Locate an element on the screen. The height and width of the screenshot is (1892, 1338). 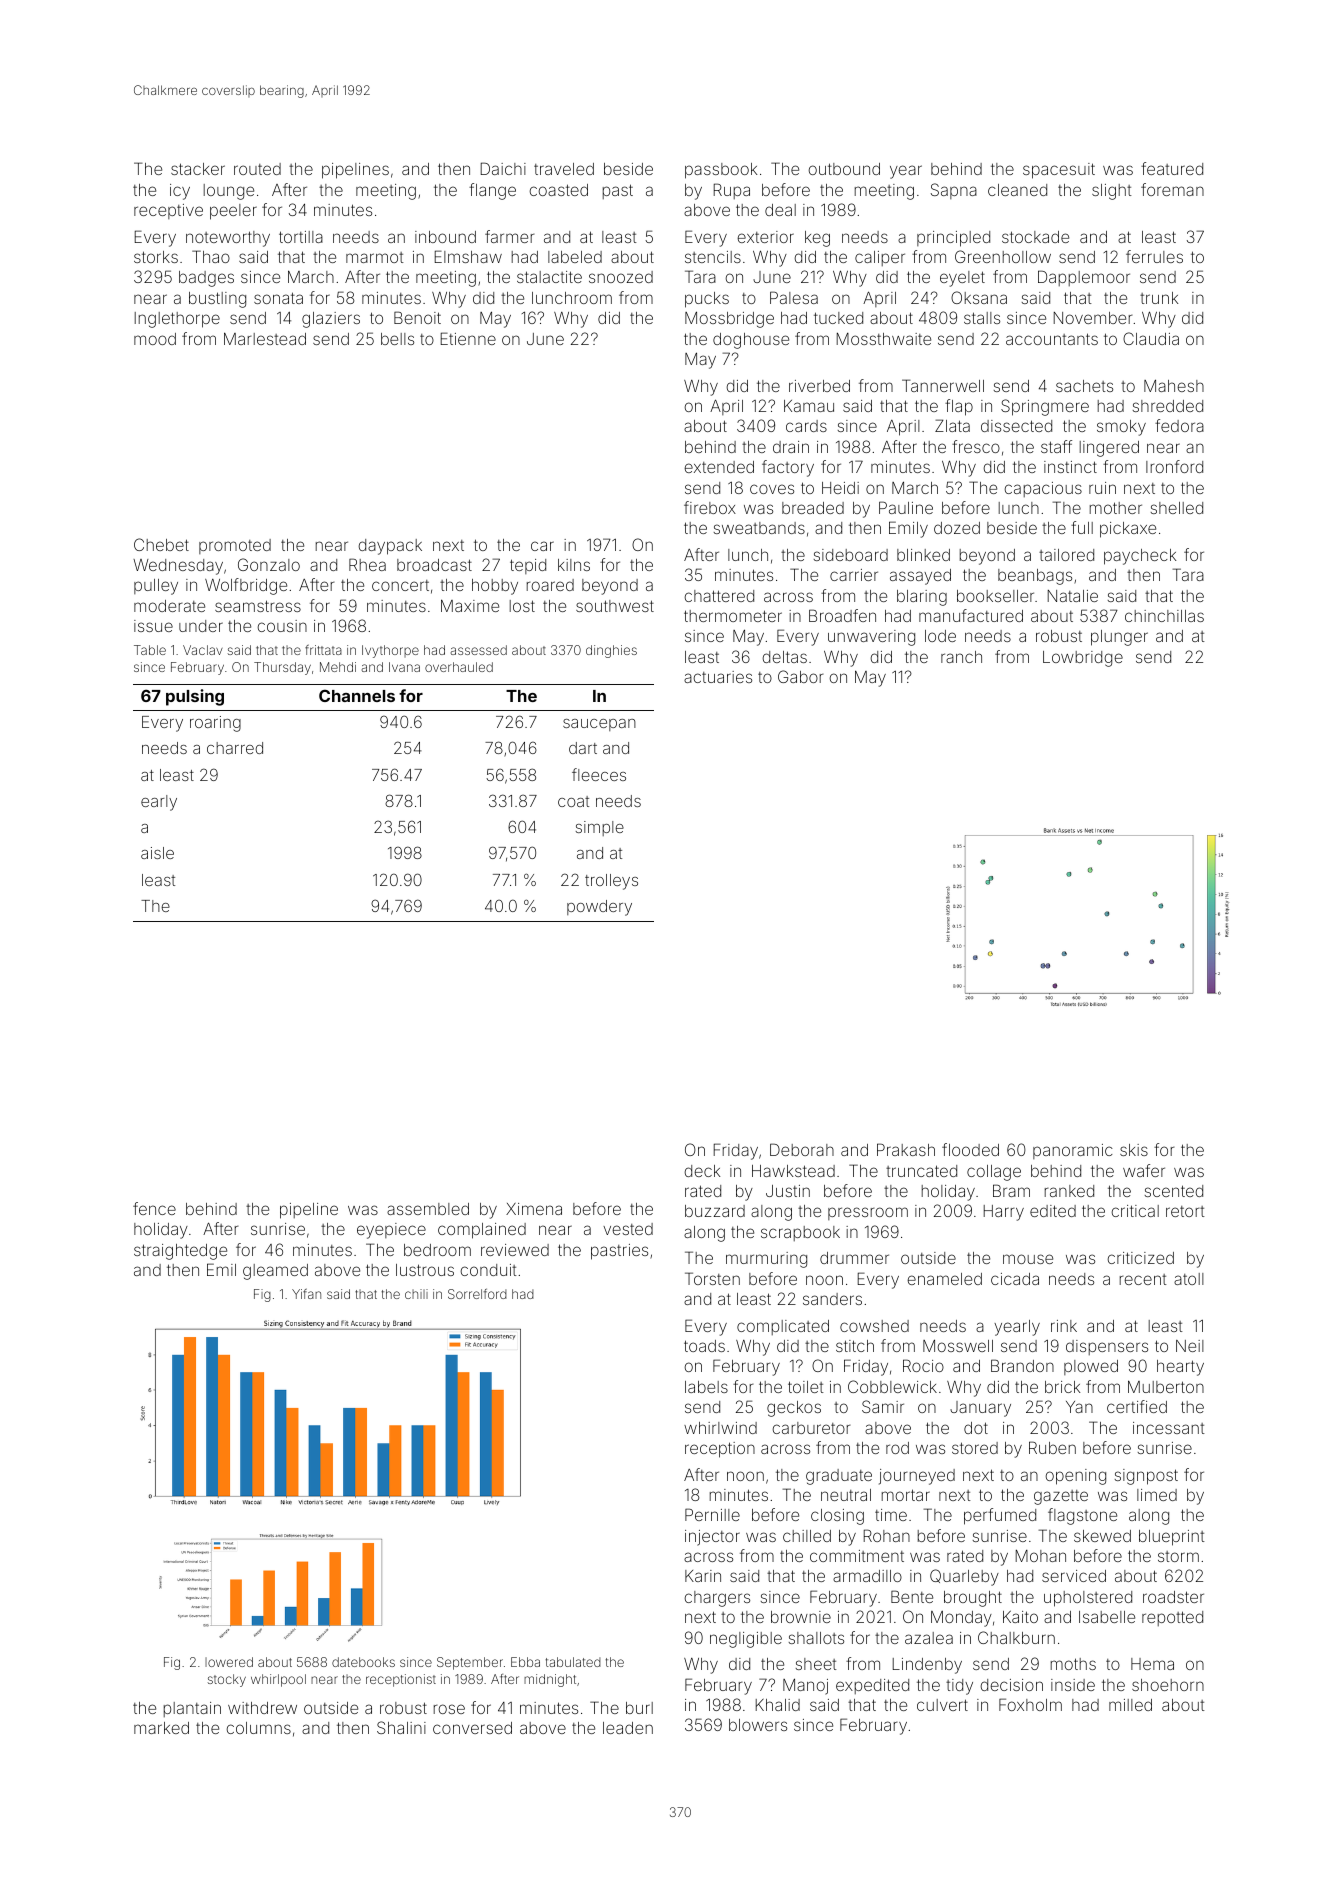
tabulated is located at coordinates (573, 1662).
